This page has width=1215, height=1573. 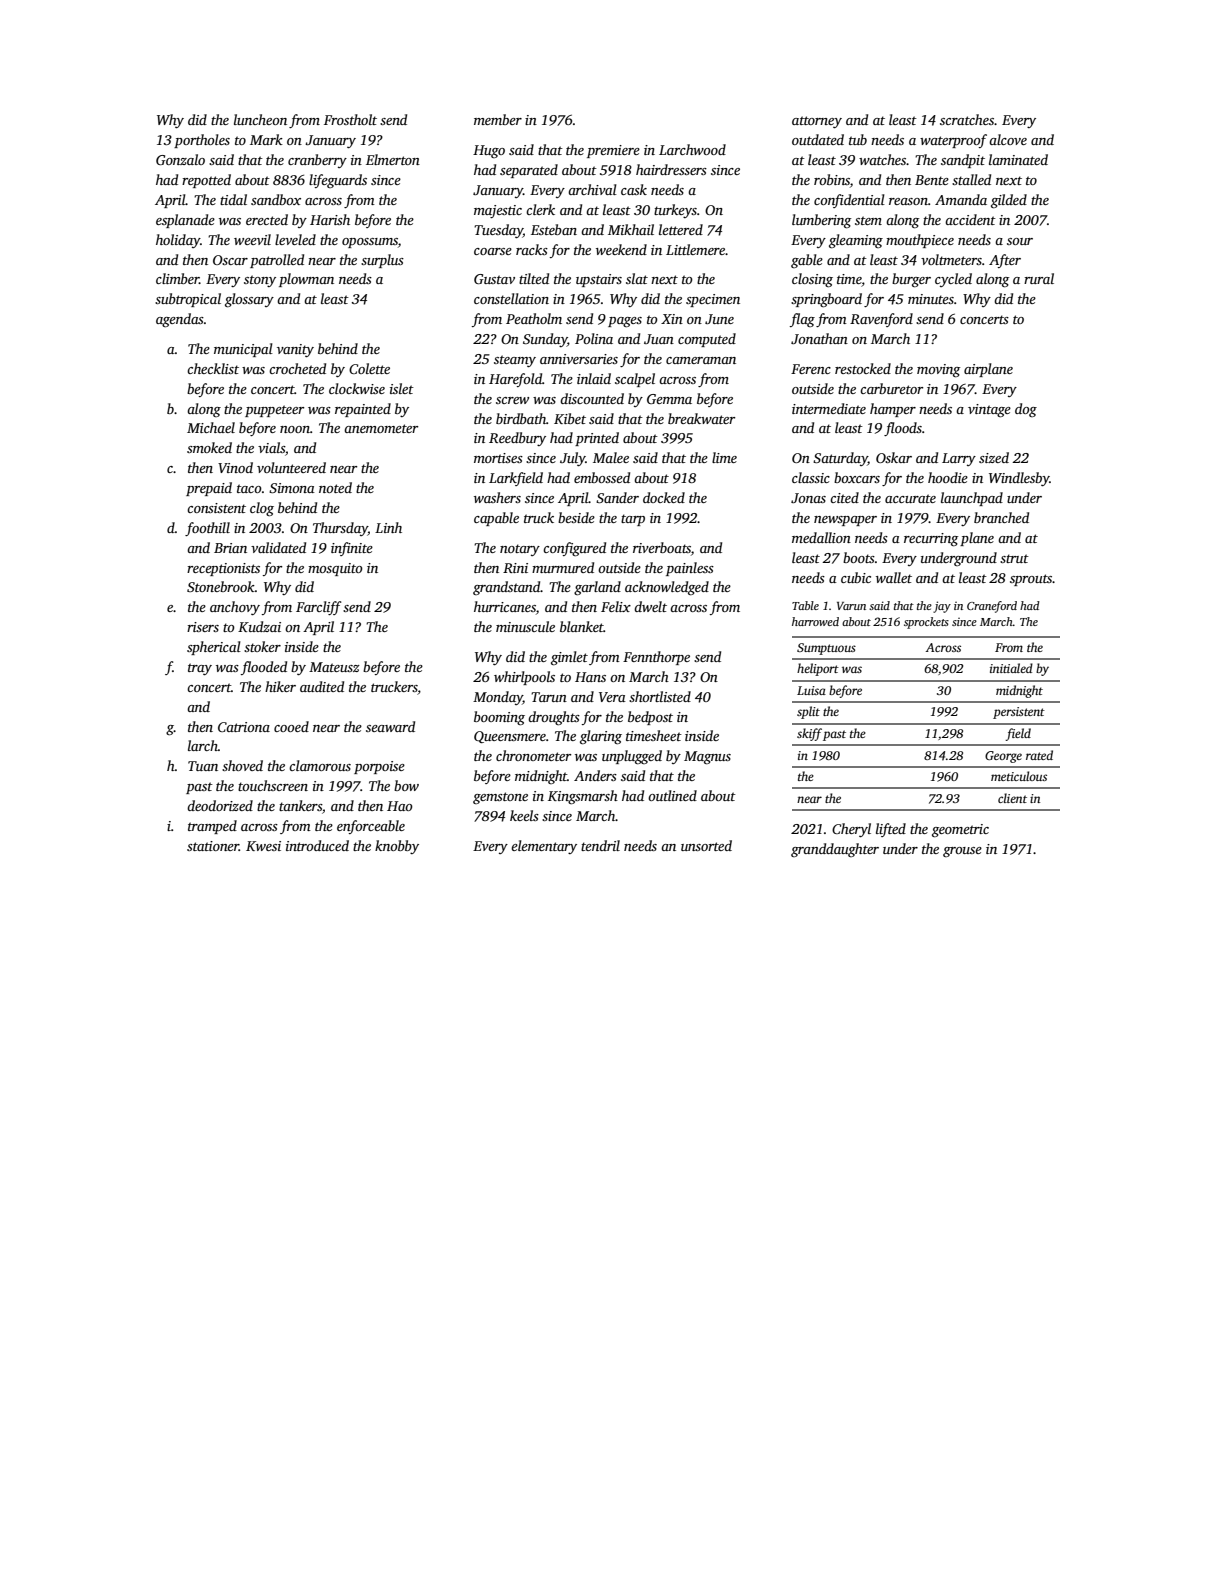 What do you see at coordinates (1031, 580) in the page?
I see `sprouts` at bounding box center [1031, 580].
